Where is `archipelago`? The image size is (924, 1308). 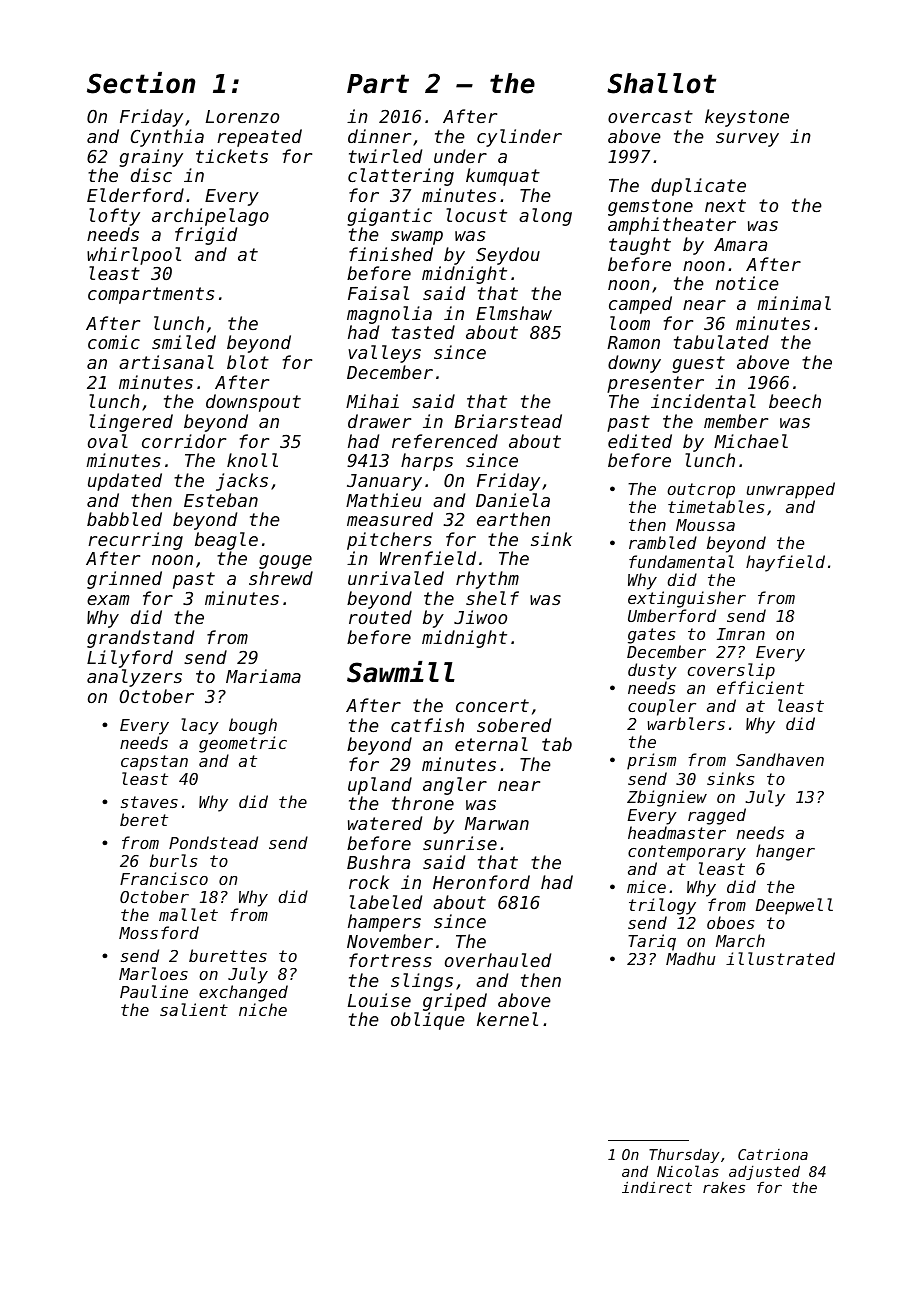
archipelago is located at coordinates (210, 217).
